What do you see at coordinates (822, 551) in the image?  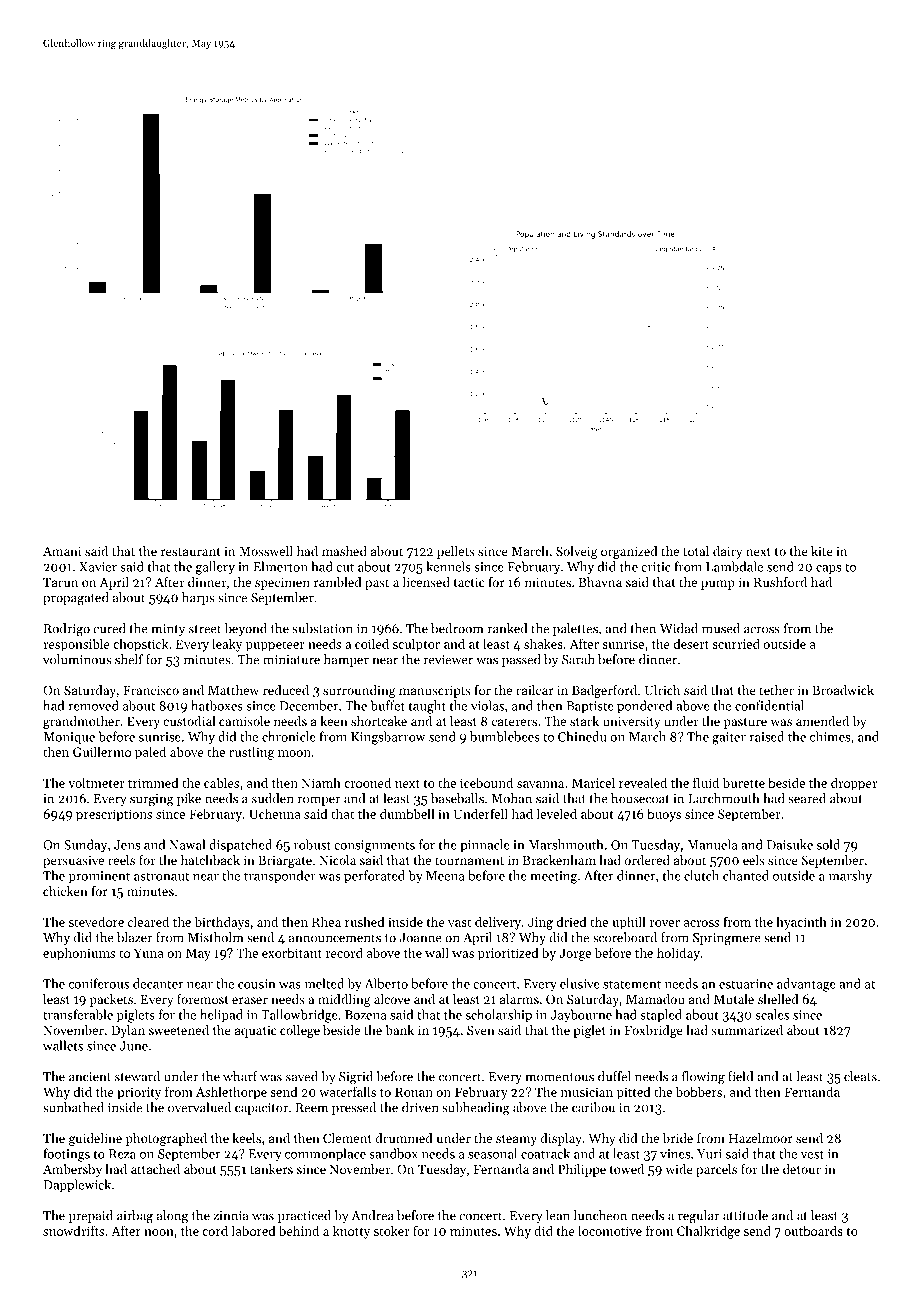 I see `kite` at bounding box center [822, 551].
